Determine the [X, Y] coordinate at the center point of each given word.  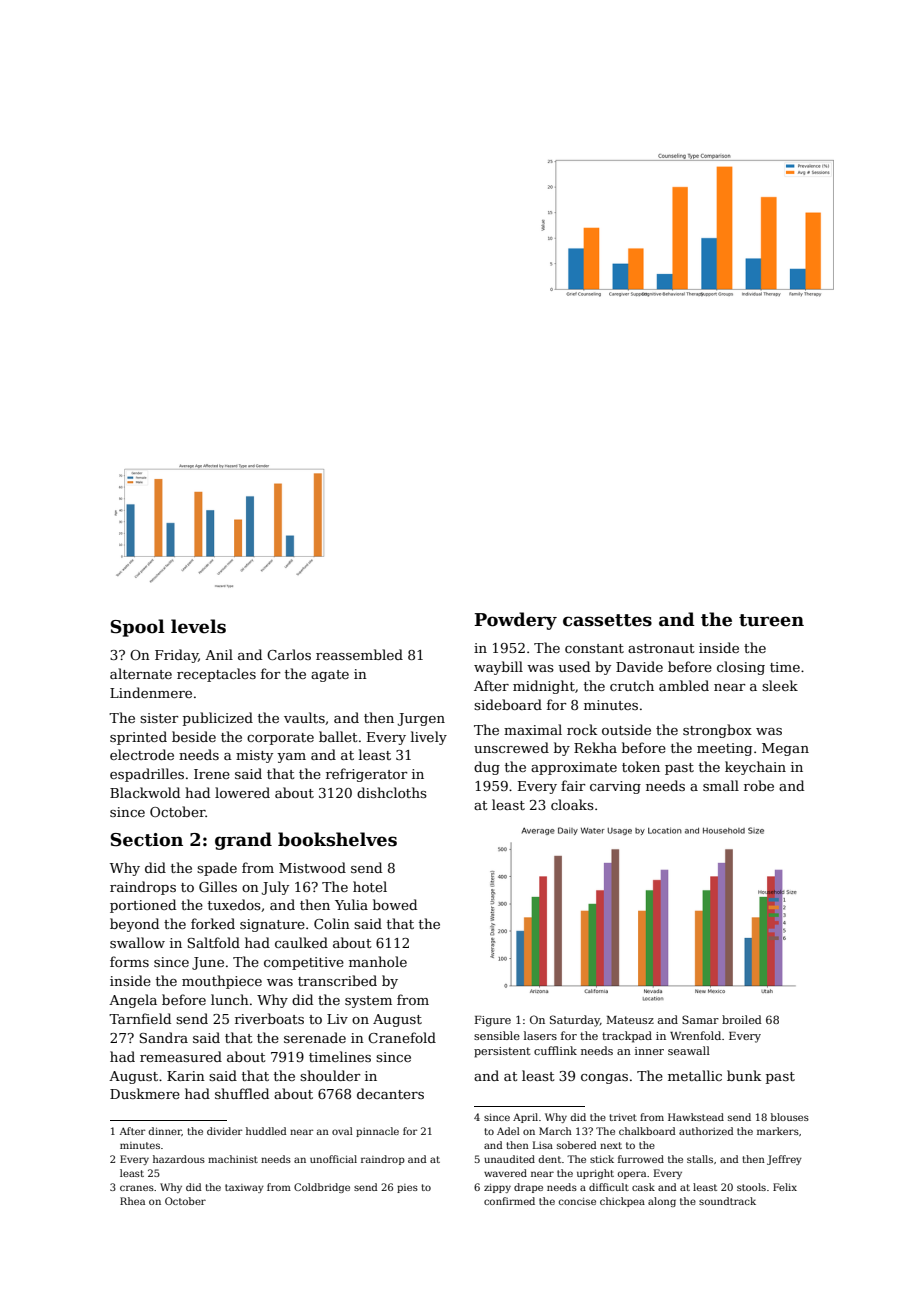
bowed [395, 904]
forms [129, 961]
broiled [742, 1019]
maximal [533, 729]
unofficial [333, 1159]
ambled [684, 685]
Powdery [515, 621]
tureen [771, 620]
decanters [390, 1093]
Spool [138, 628]
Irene [212, 774]
